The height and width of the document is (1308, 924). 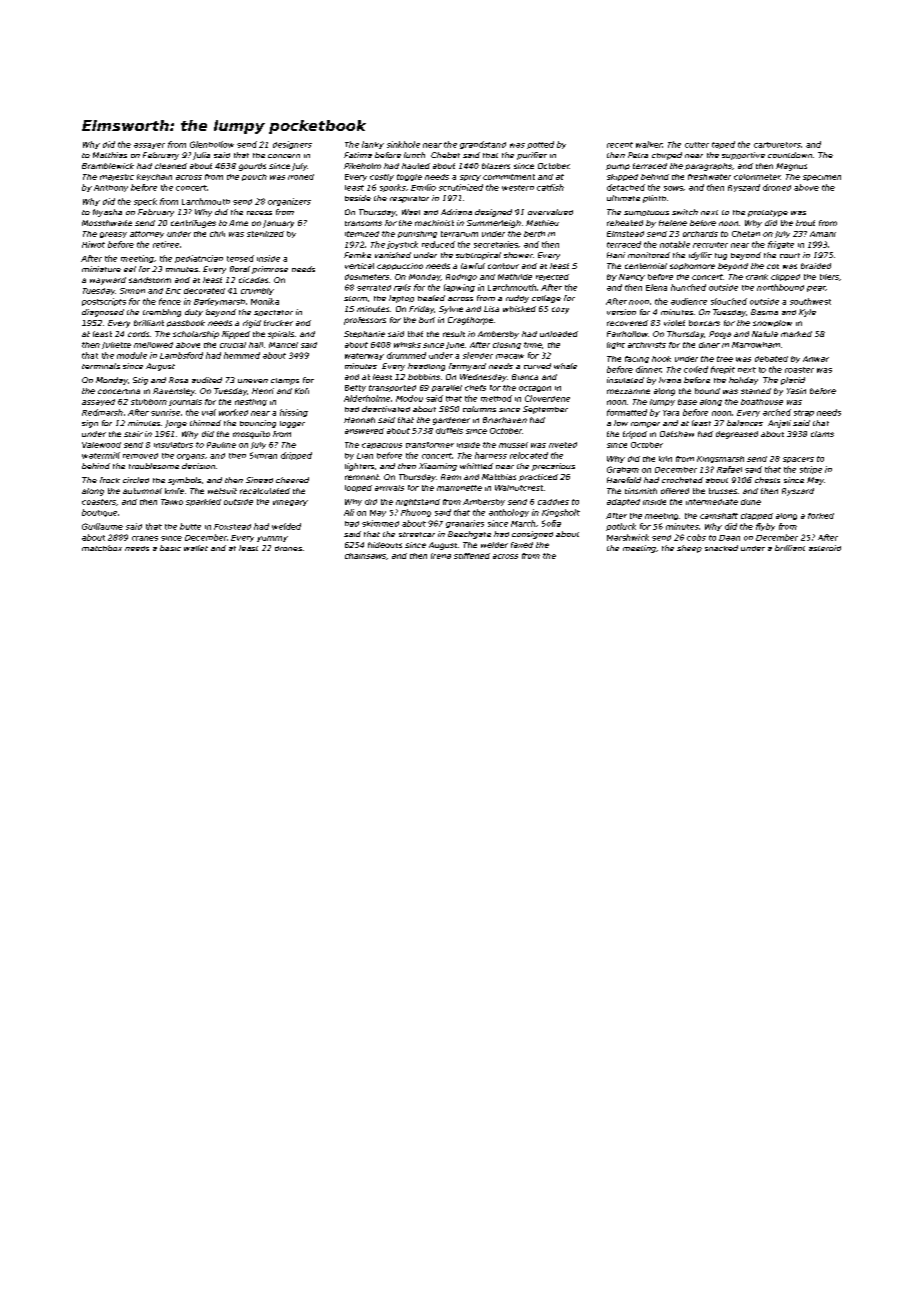 What do you see at coordinates (430, 445) in the document?
I see `transformer` at bounding box center [430, 445].
